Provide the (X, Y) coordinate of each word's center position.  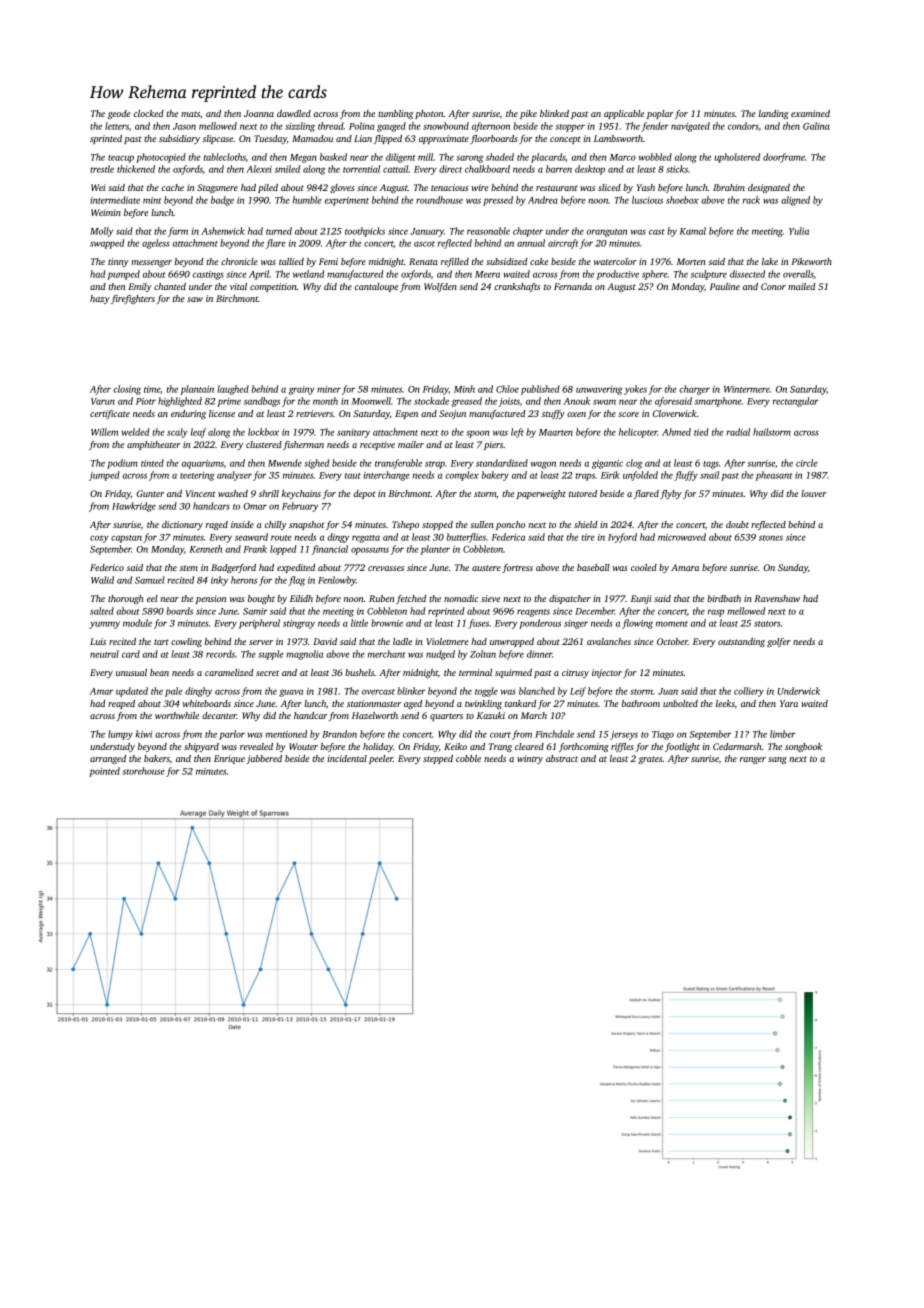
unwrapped (512, 642)
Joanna (259, 113)
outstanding (741, 642)
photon (429, 114)
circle (806, 463)
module (137, 623)
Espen (406, 414)
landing (774, 114)
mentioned (286, 734)
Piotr (146, 401)
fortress (517, 568)
